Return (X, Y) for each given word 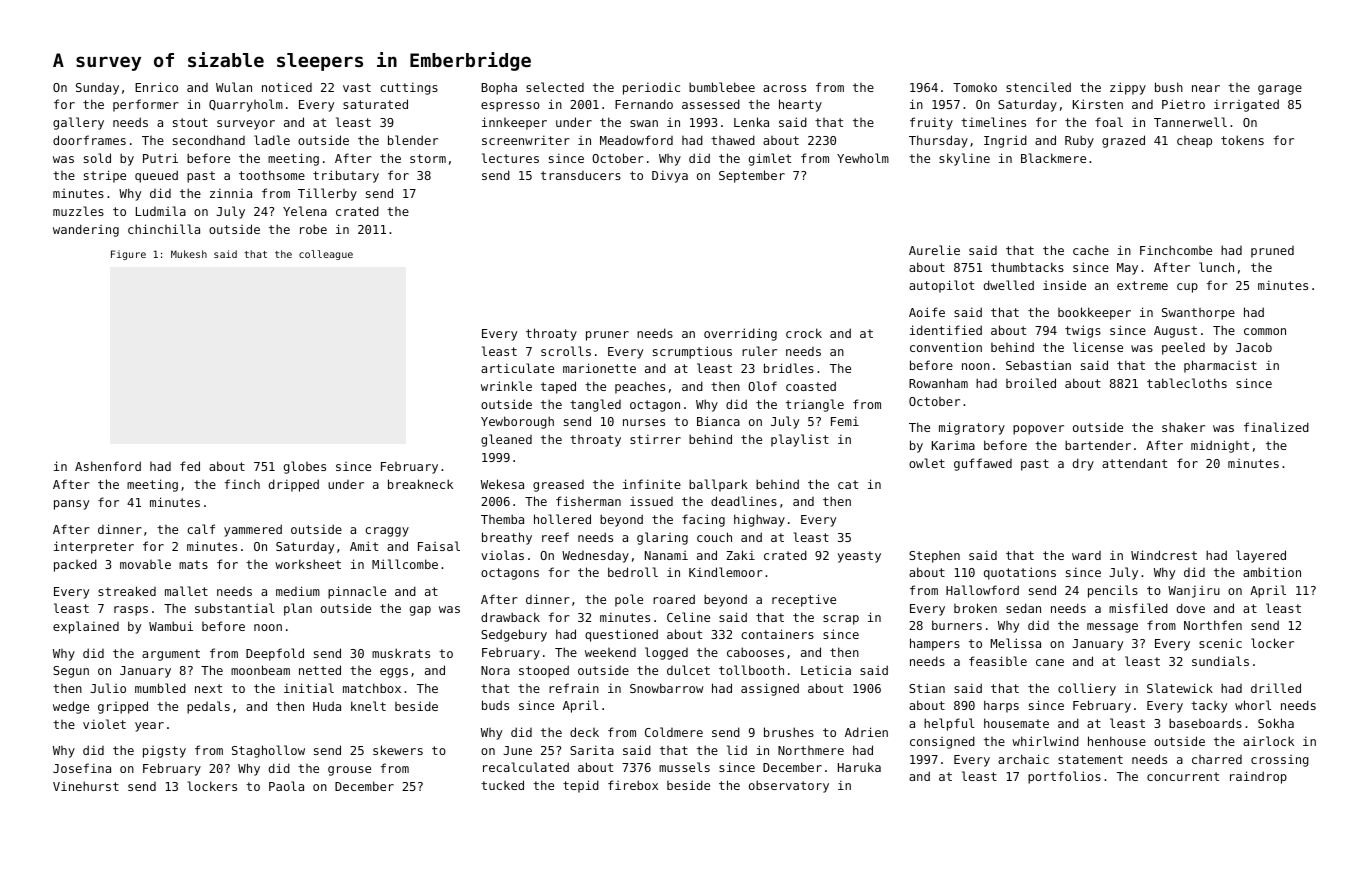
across (784, 88)
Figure (128, 255)
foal (1109, 122)
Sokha (1276, 723)
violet (104, 724)
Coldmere (674, 732)
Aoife (927, 312)
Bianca (718, 421)
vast (357, 87)
